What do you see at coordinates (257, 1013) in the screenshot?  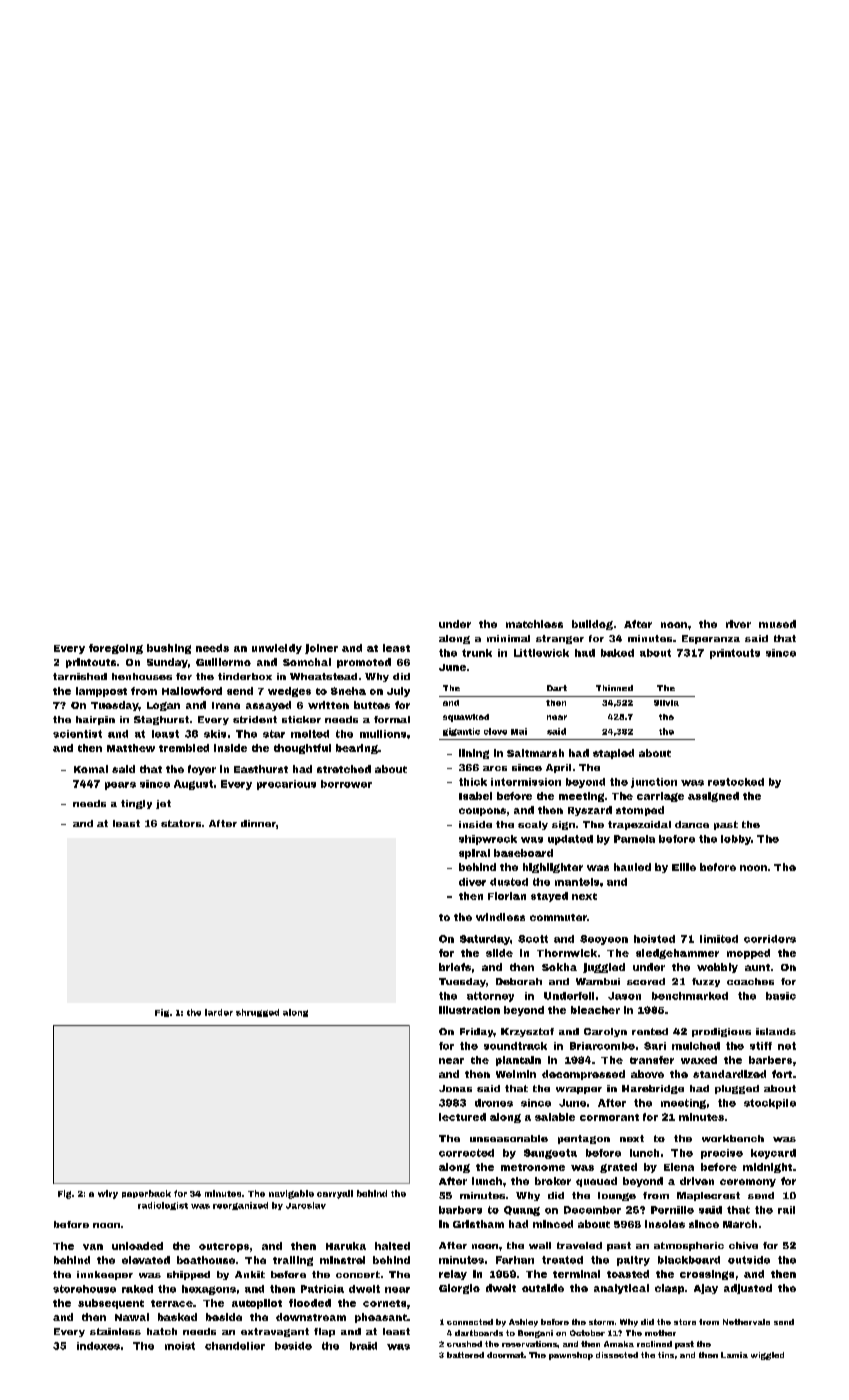 I see `shrugged` at bounding box center [257, 1013].
